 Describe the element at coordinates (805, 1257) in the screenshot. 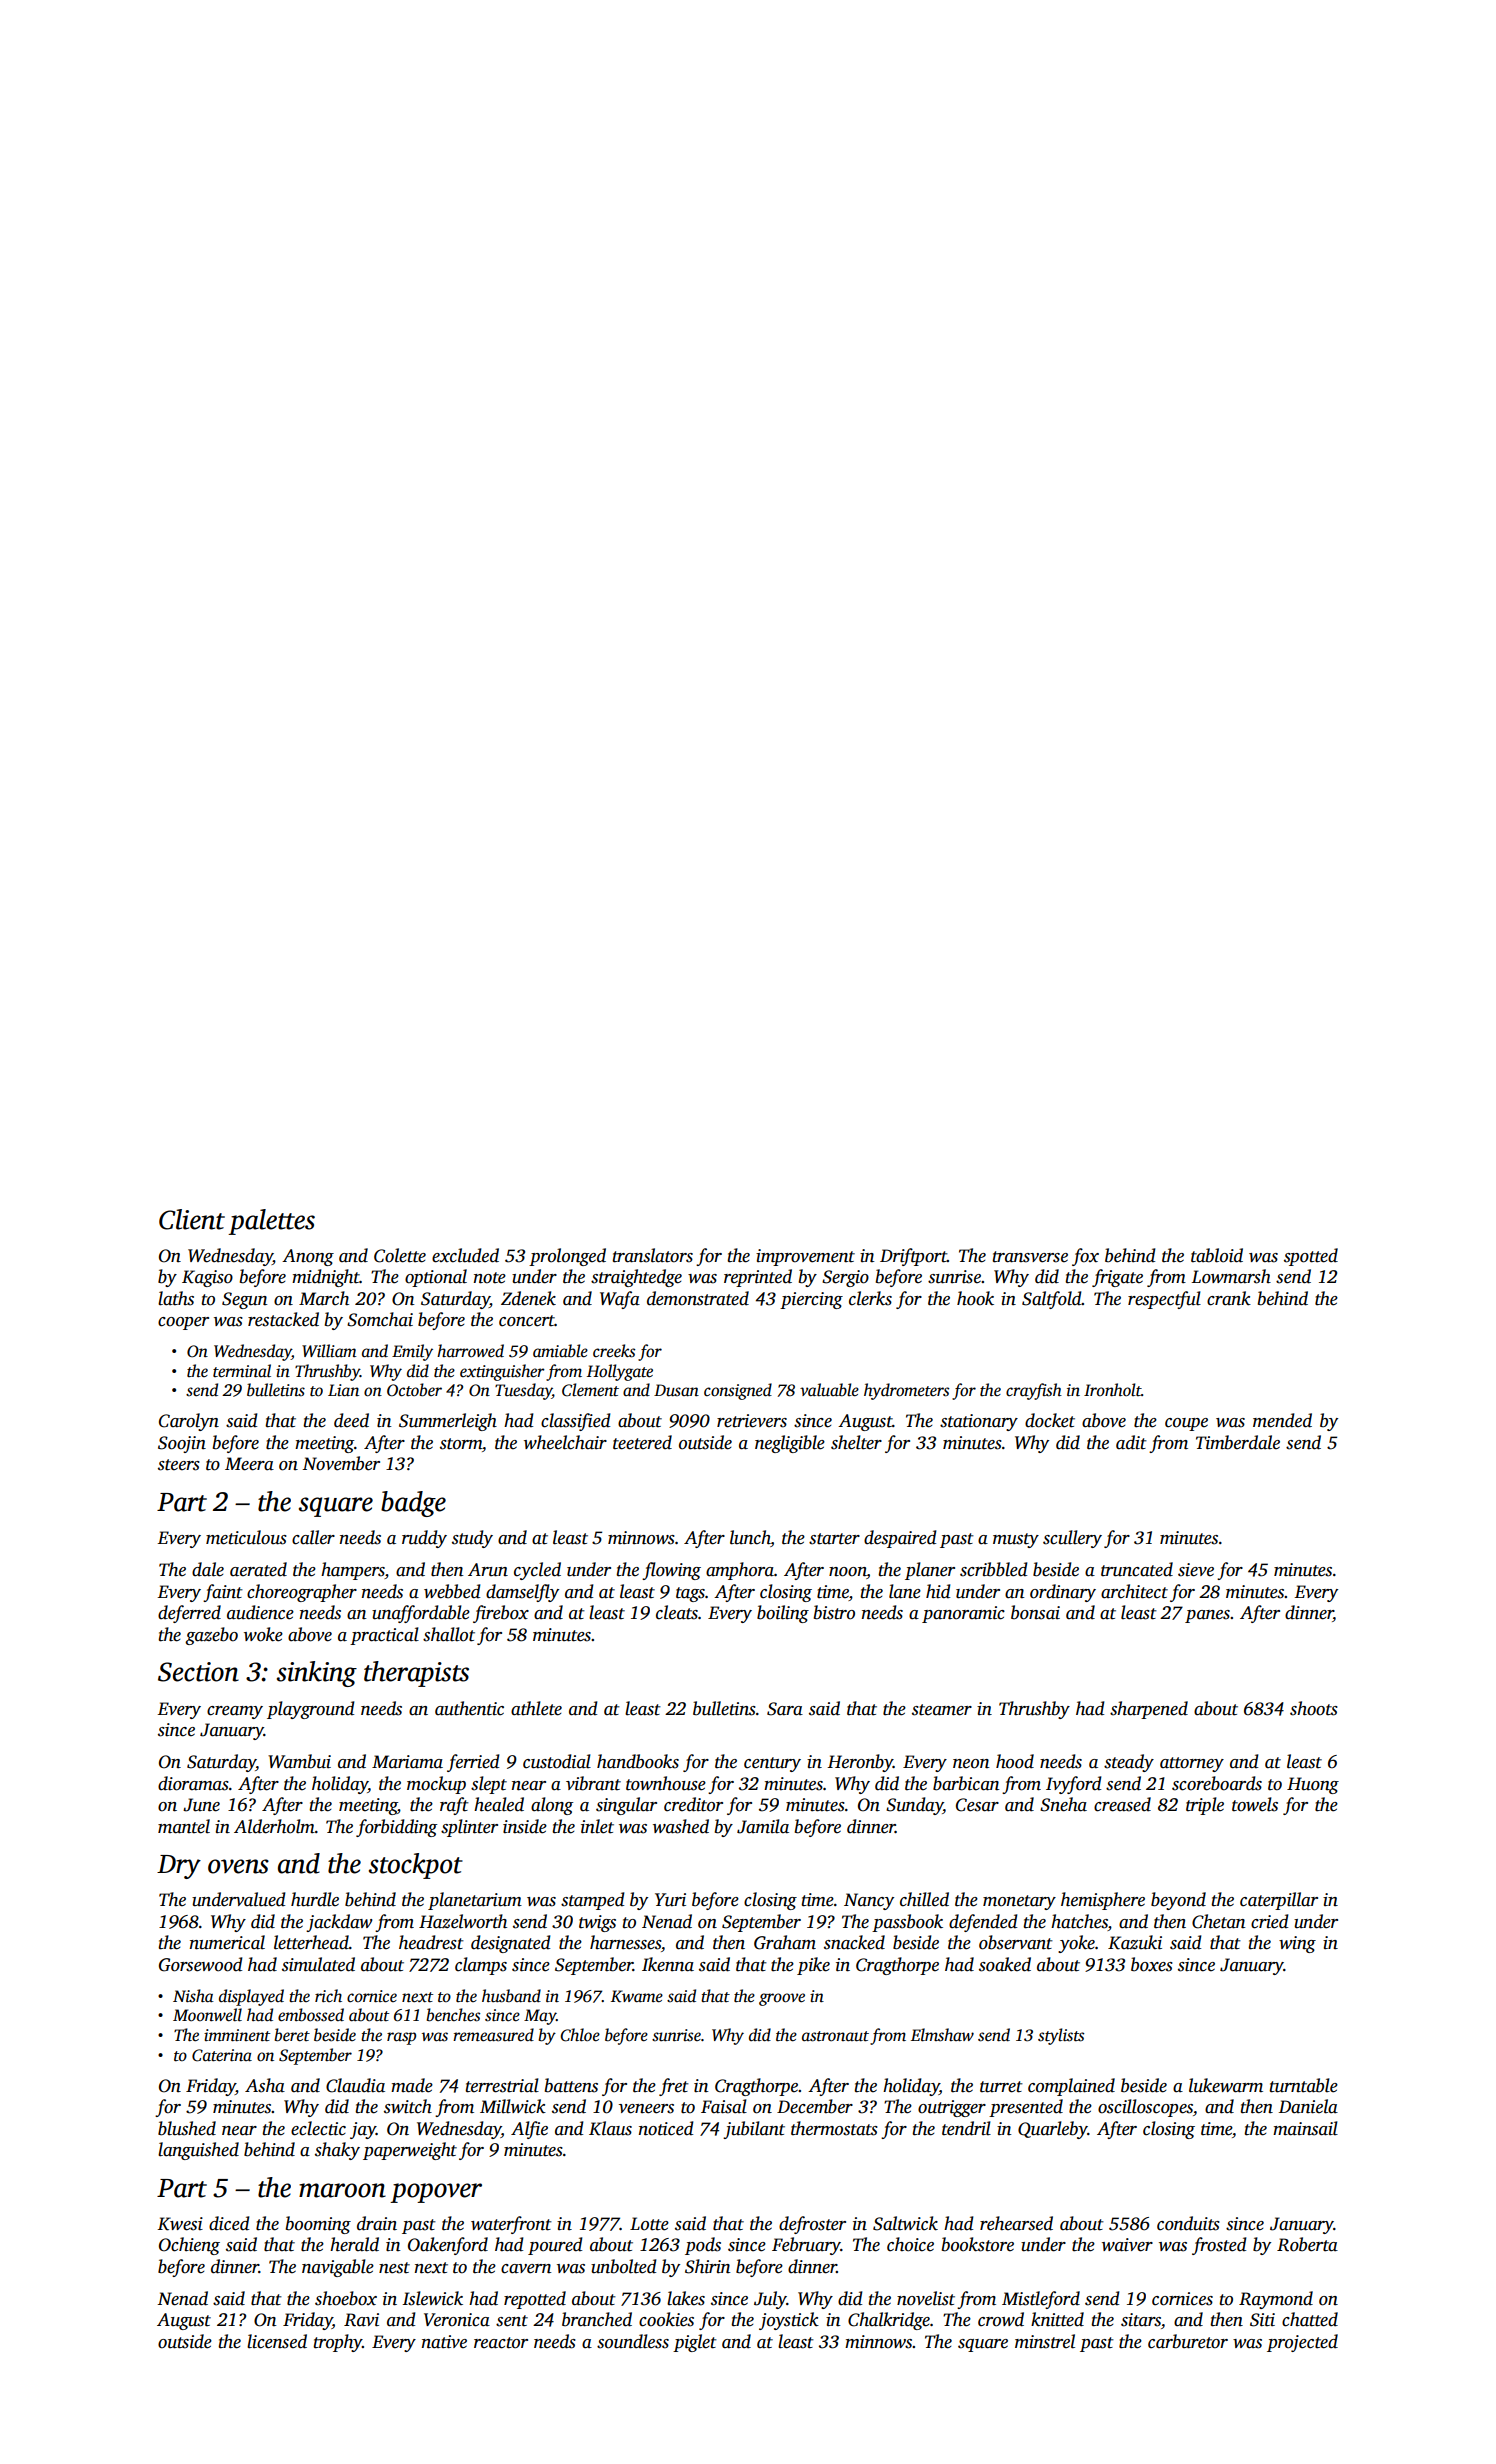

I see `improvement` at that location.
